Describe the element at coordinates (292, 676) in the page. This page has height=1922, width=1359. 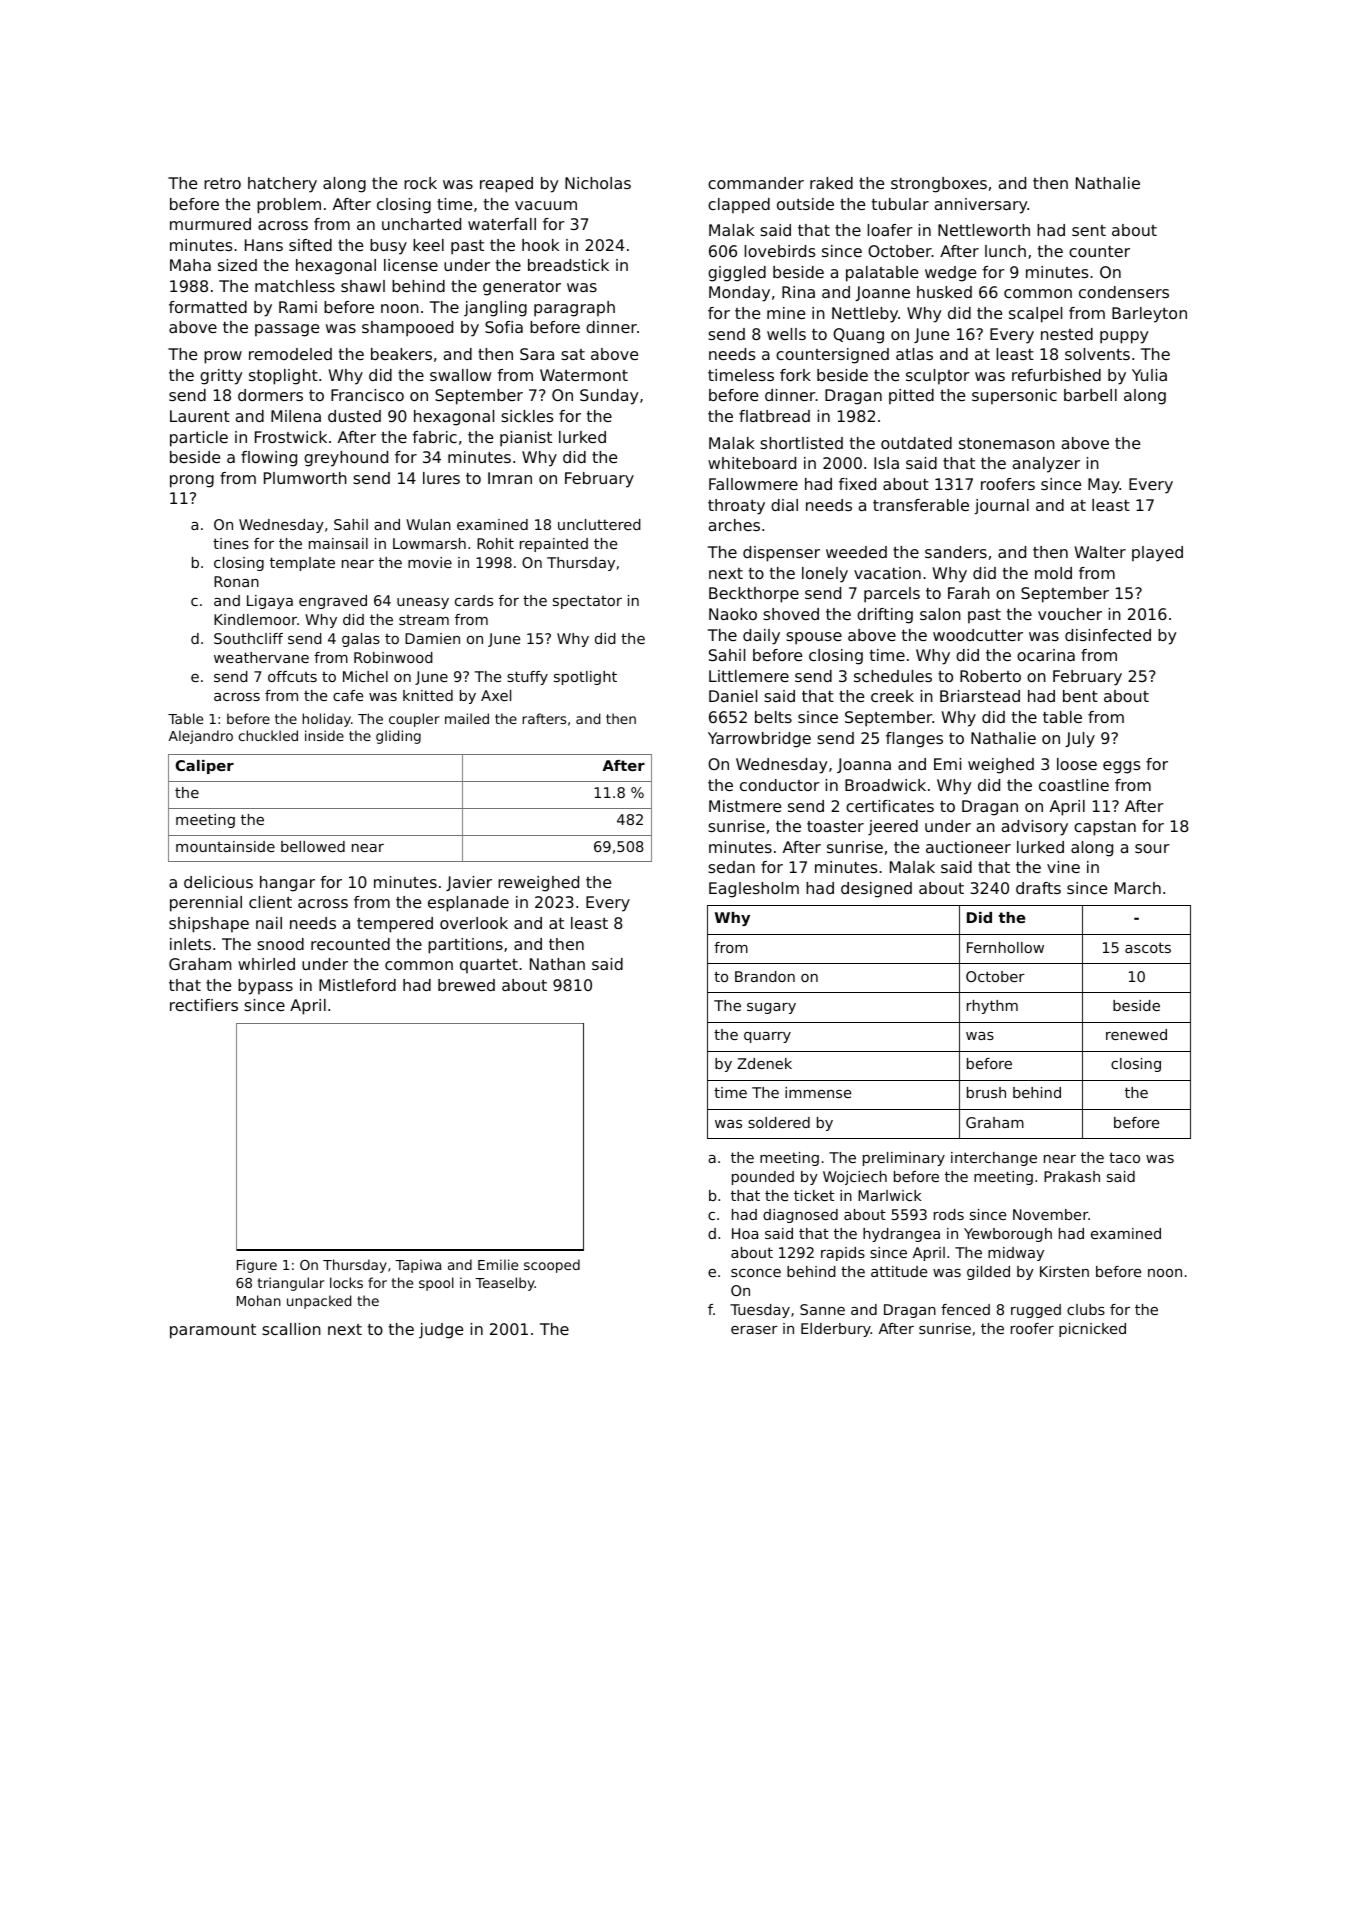
I see `offcuts` at that location.
